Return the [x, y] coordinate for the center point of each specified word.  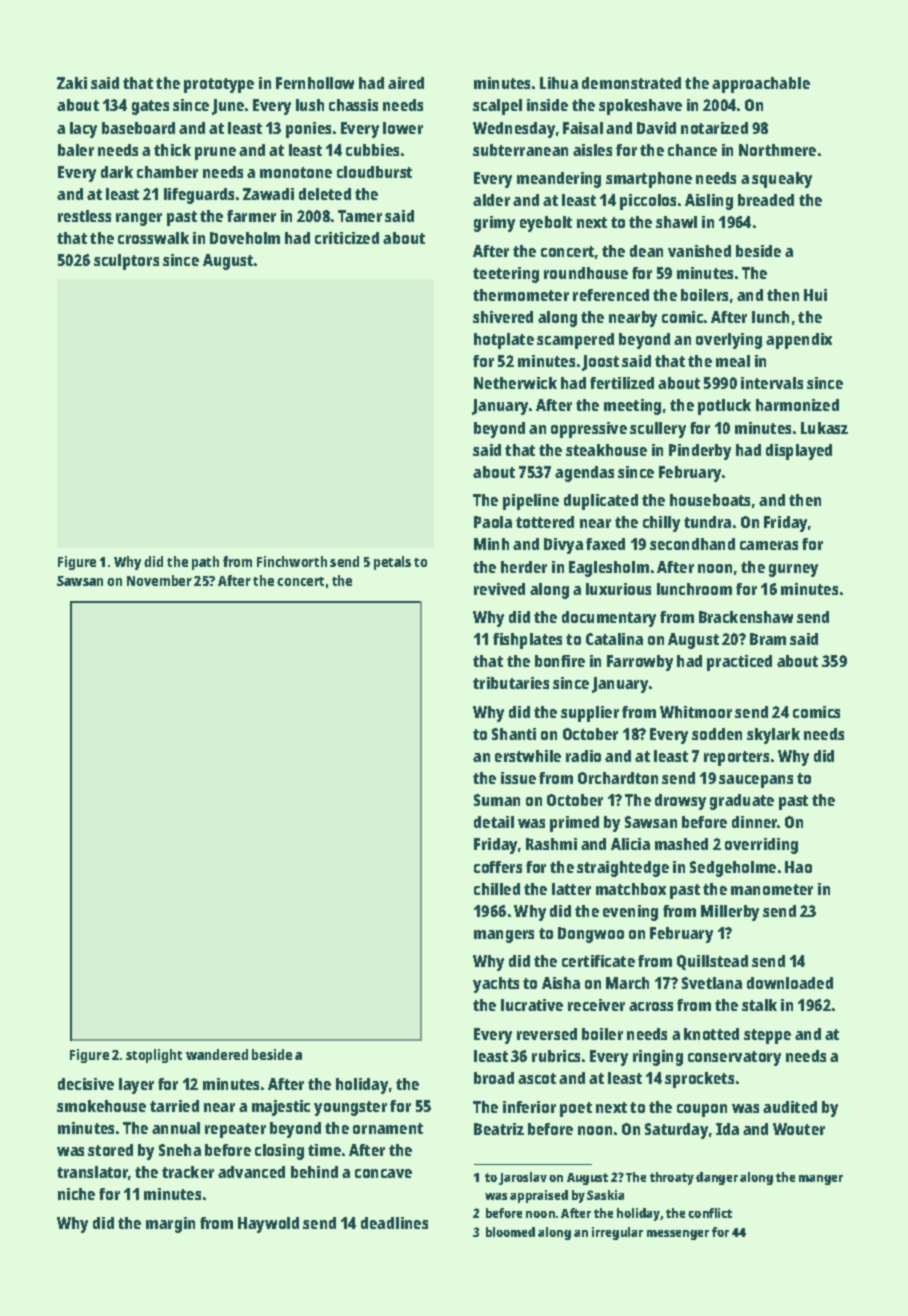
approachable [761, 85]
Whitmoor [696, 712]
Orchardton [618, 778]
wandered [217, 1054]
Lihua [559, 83]
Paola [493, 522]
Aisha [561, 983]
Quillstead [712, 962]
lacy [83, 130]
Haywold [268, 1225]
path [205, 563]
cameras [769, 545]
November [159, 580]
